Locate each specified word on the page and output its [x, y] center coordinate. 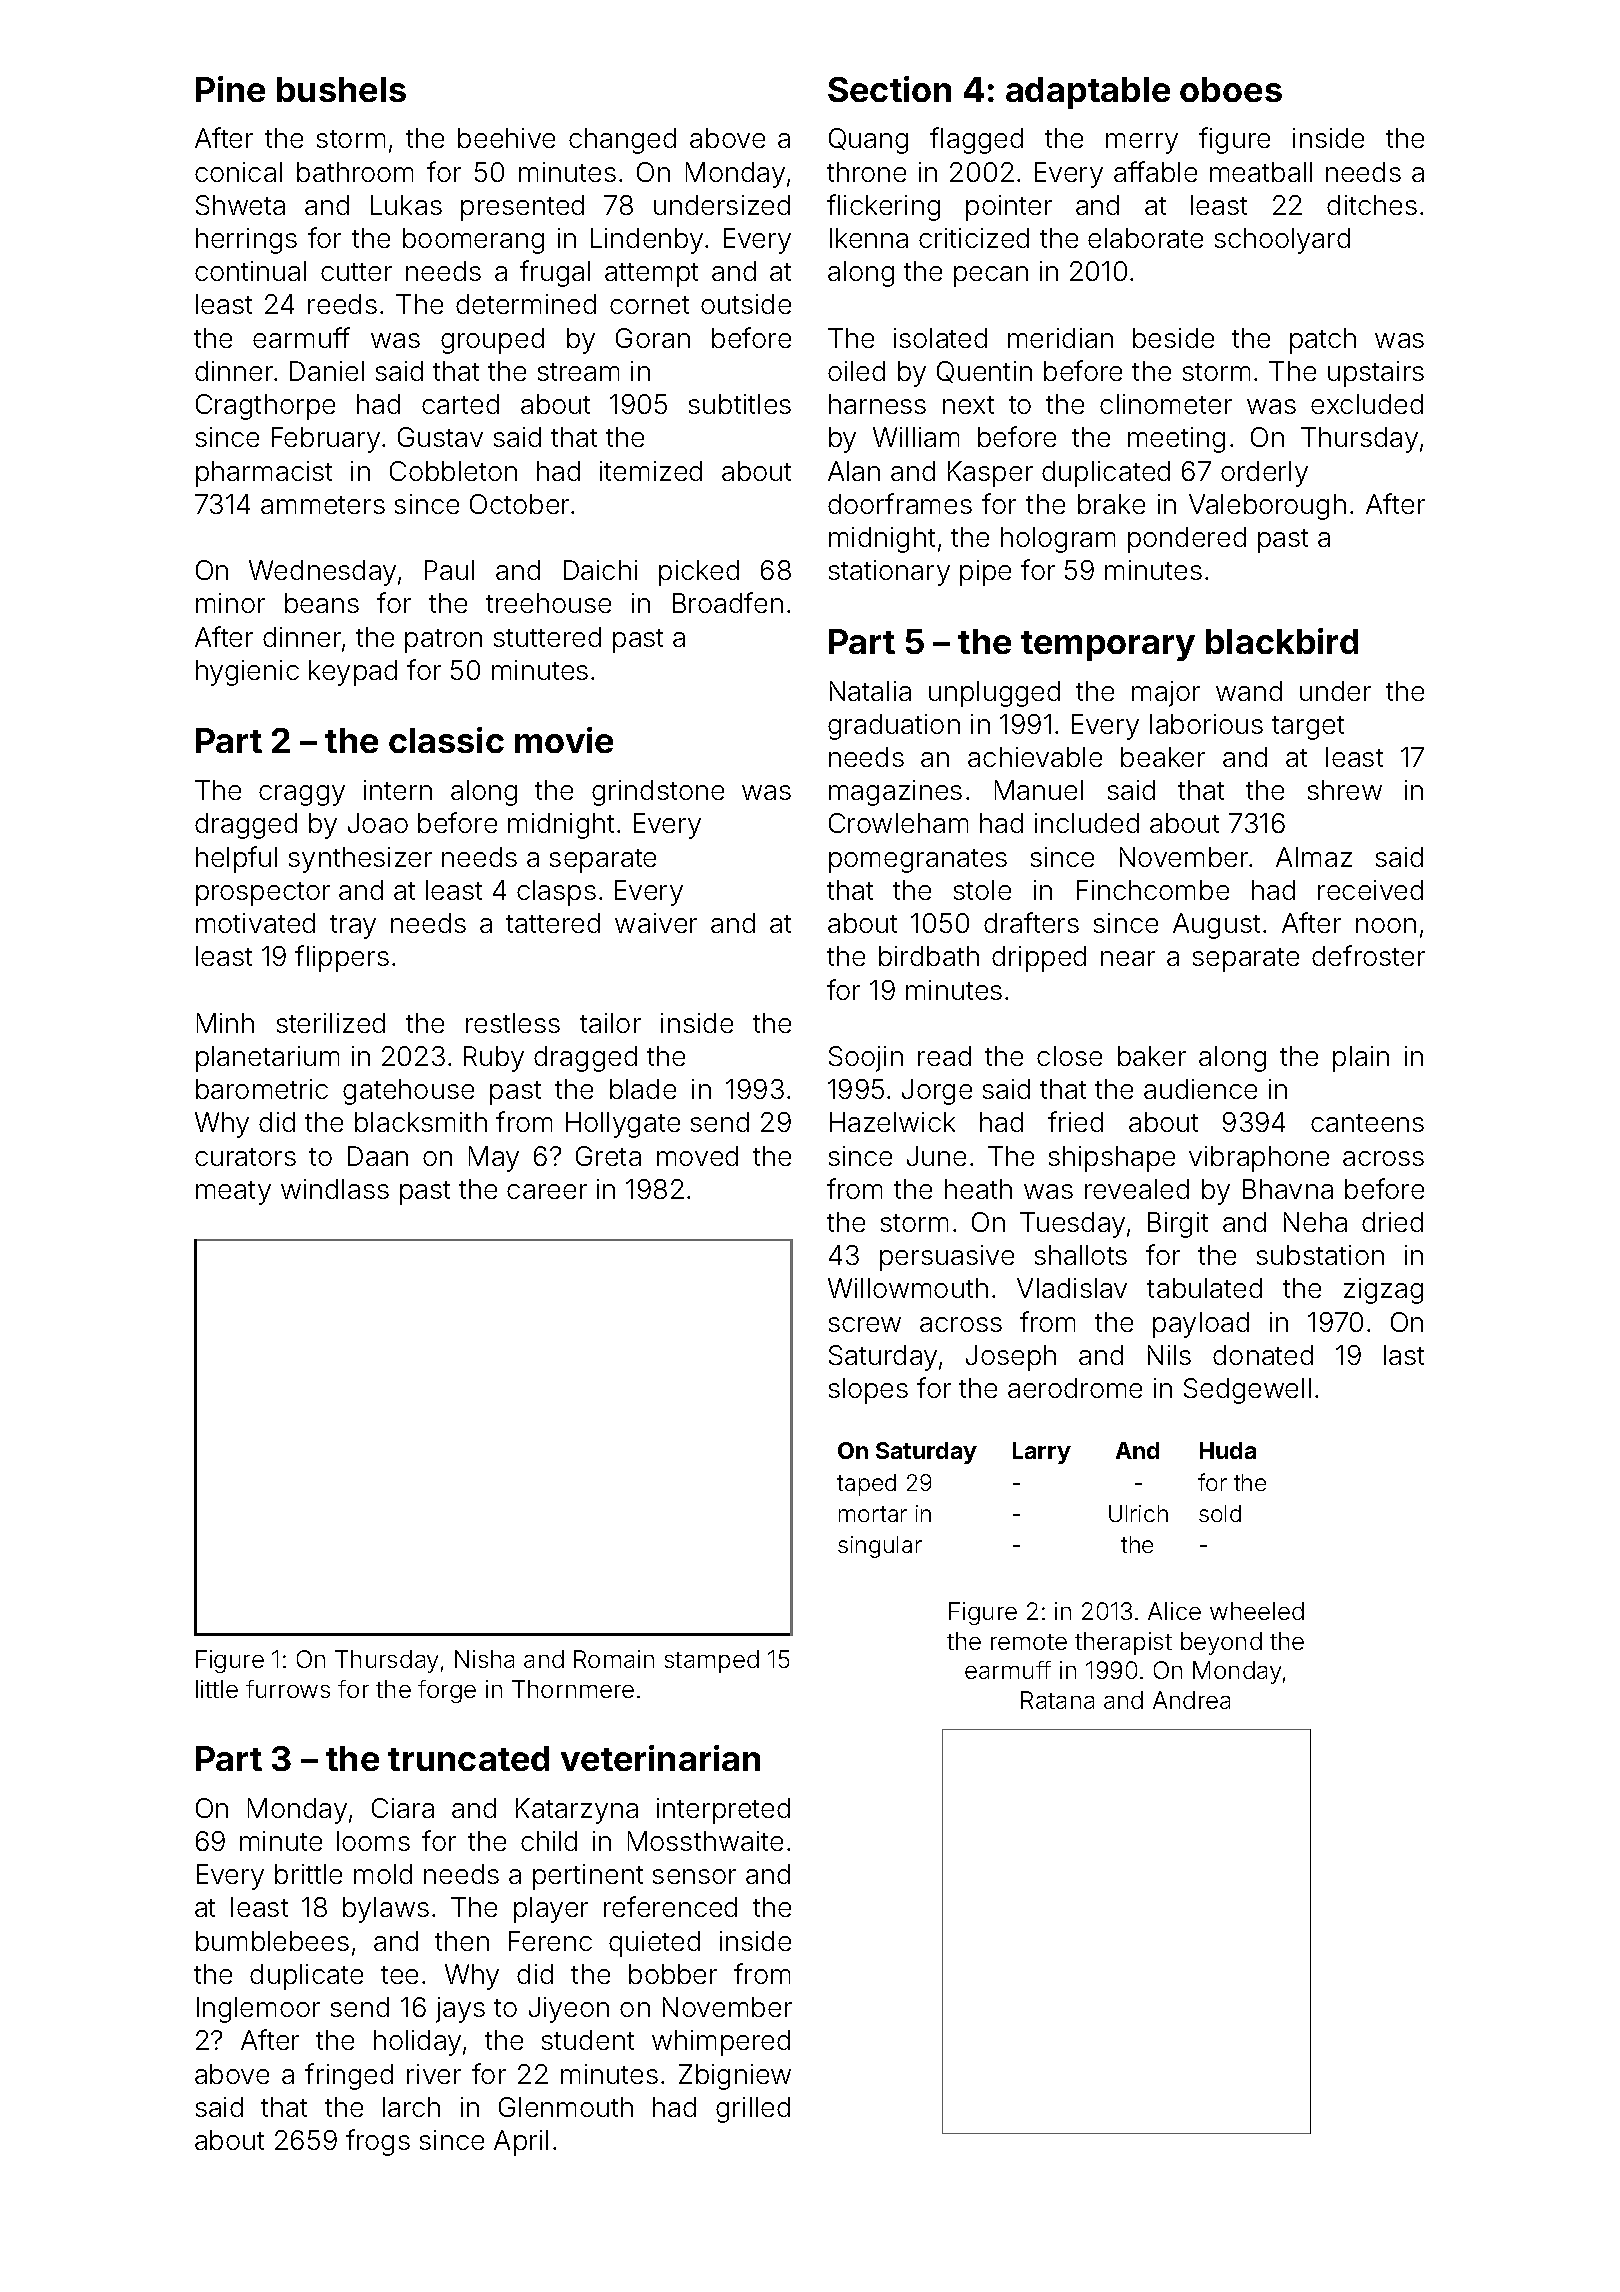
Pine [230, 89]
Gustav [440, 437]
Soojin [866, 1059]
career [547, 1191]
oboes [1231, 89]
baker [1152, 1056]
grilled [753, 2110]
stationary [889, 573]
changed [622, 141]
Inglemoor [258, 2010]
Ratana [1057, 1700]
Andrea [1191, 1700]
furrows [288, 1689]
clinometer [1166, 404]
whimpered [721, 2043]
